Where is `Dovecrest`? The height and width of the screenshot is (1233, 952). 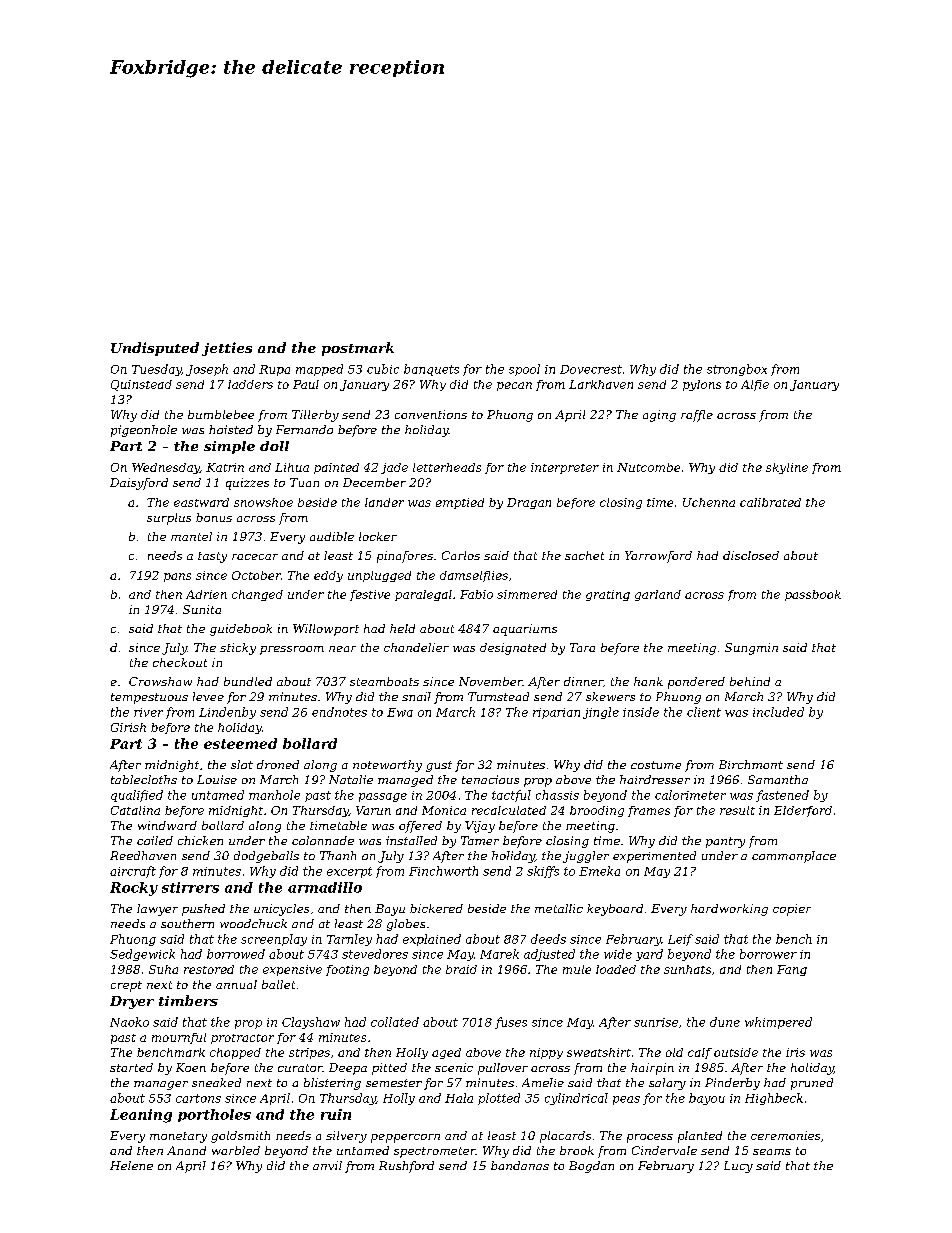 Dovecrest is located at coordinates (591, 369).
